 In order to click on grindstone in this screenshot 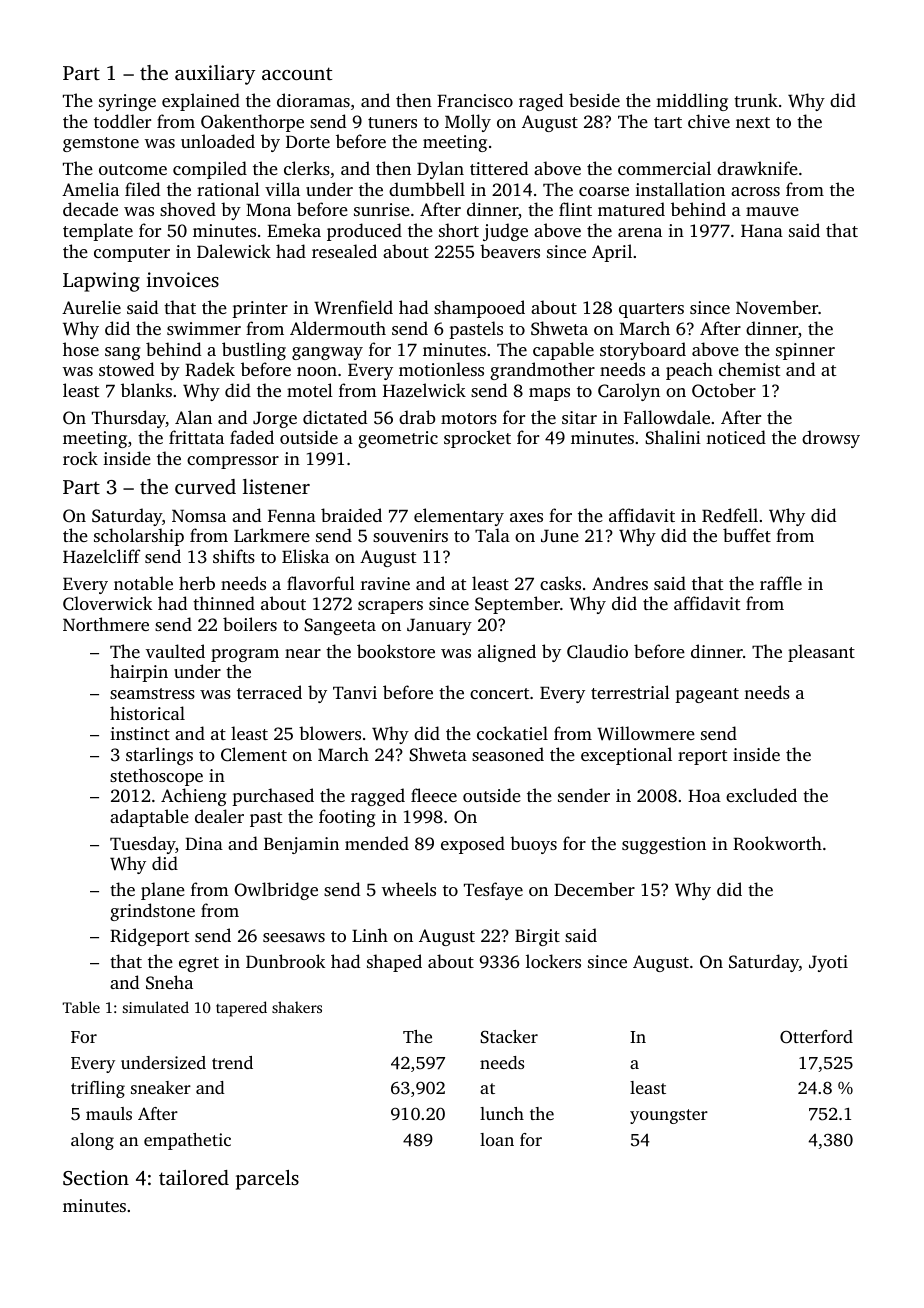, I will do `click(152, 912)`.
